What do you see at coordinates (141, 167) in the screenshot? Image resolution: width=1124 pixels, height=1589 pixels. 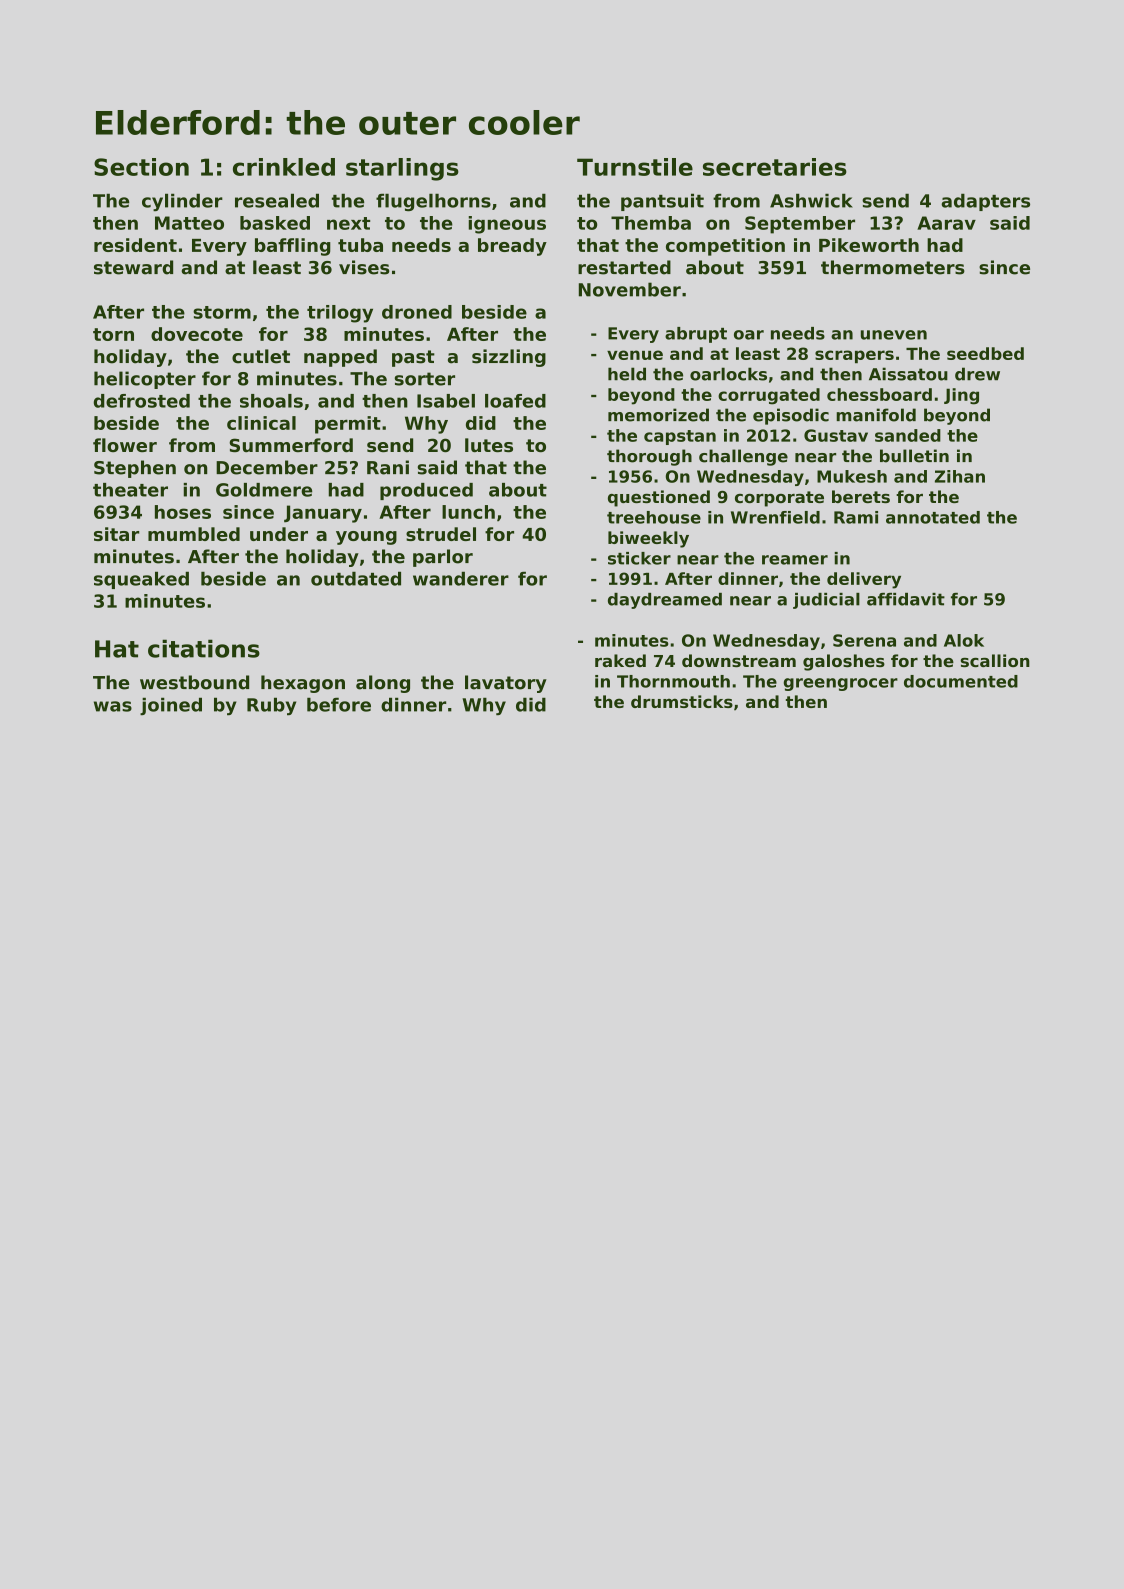 I see `Section` at bounding box center [141, 167].
